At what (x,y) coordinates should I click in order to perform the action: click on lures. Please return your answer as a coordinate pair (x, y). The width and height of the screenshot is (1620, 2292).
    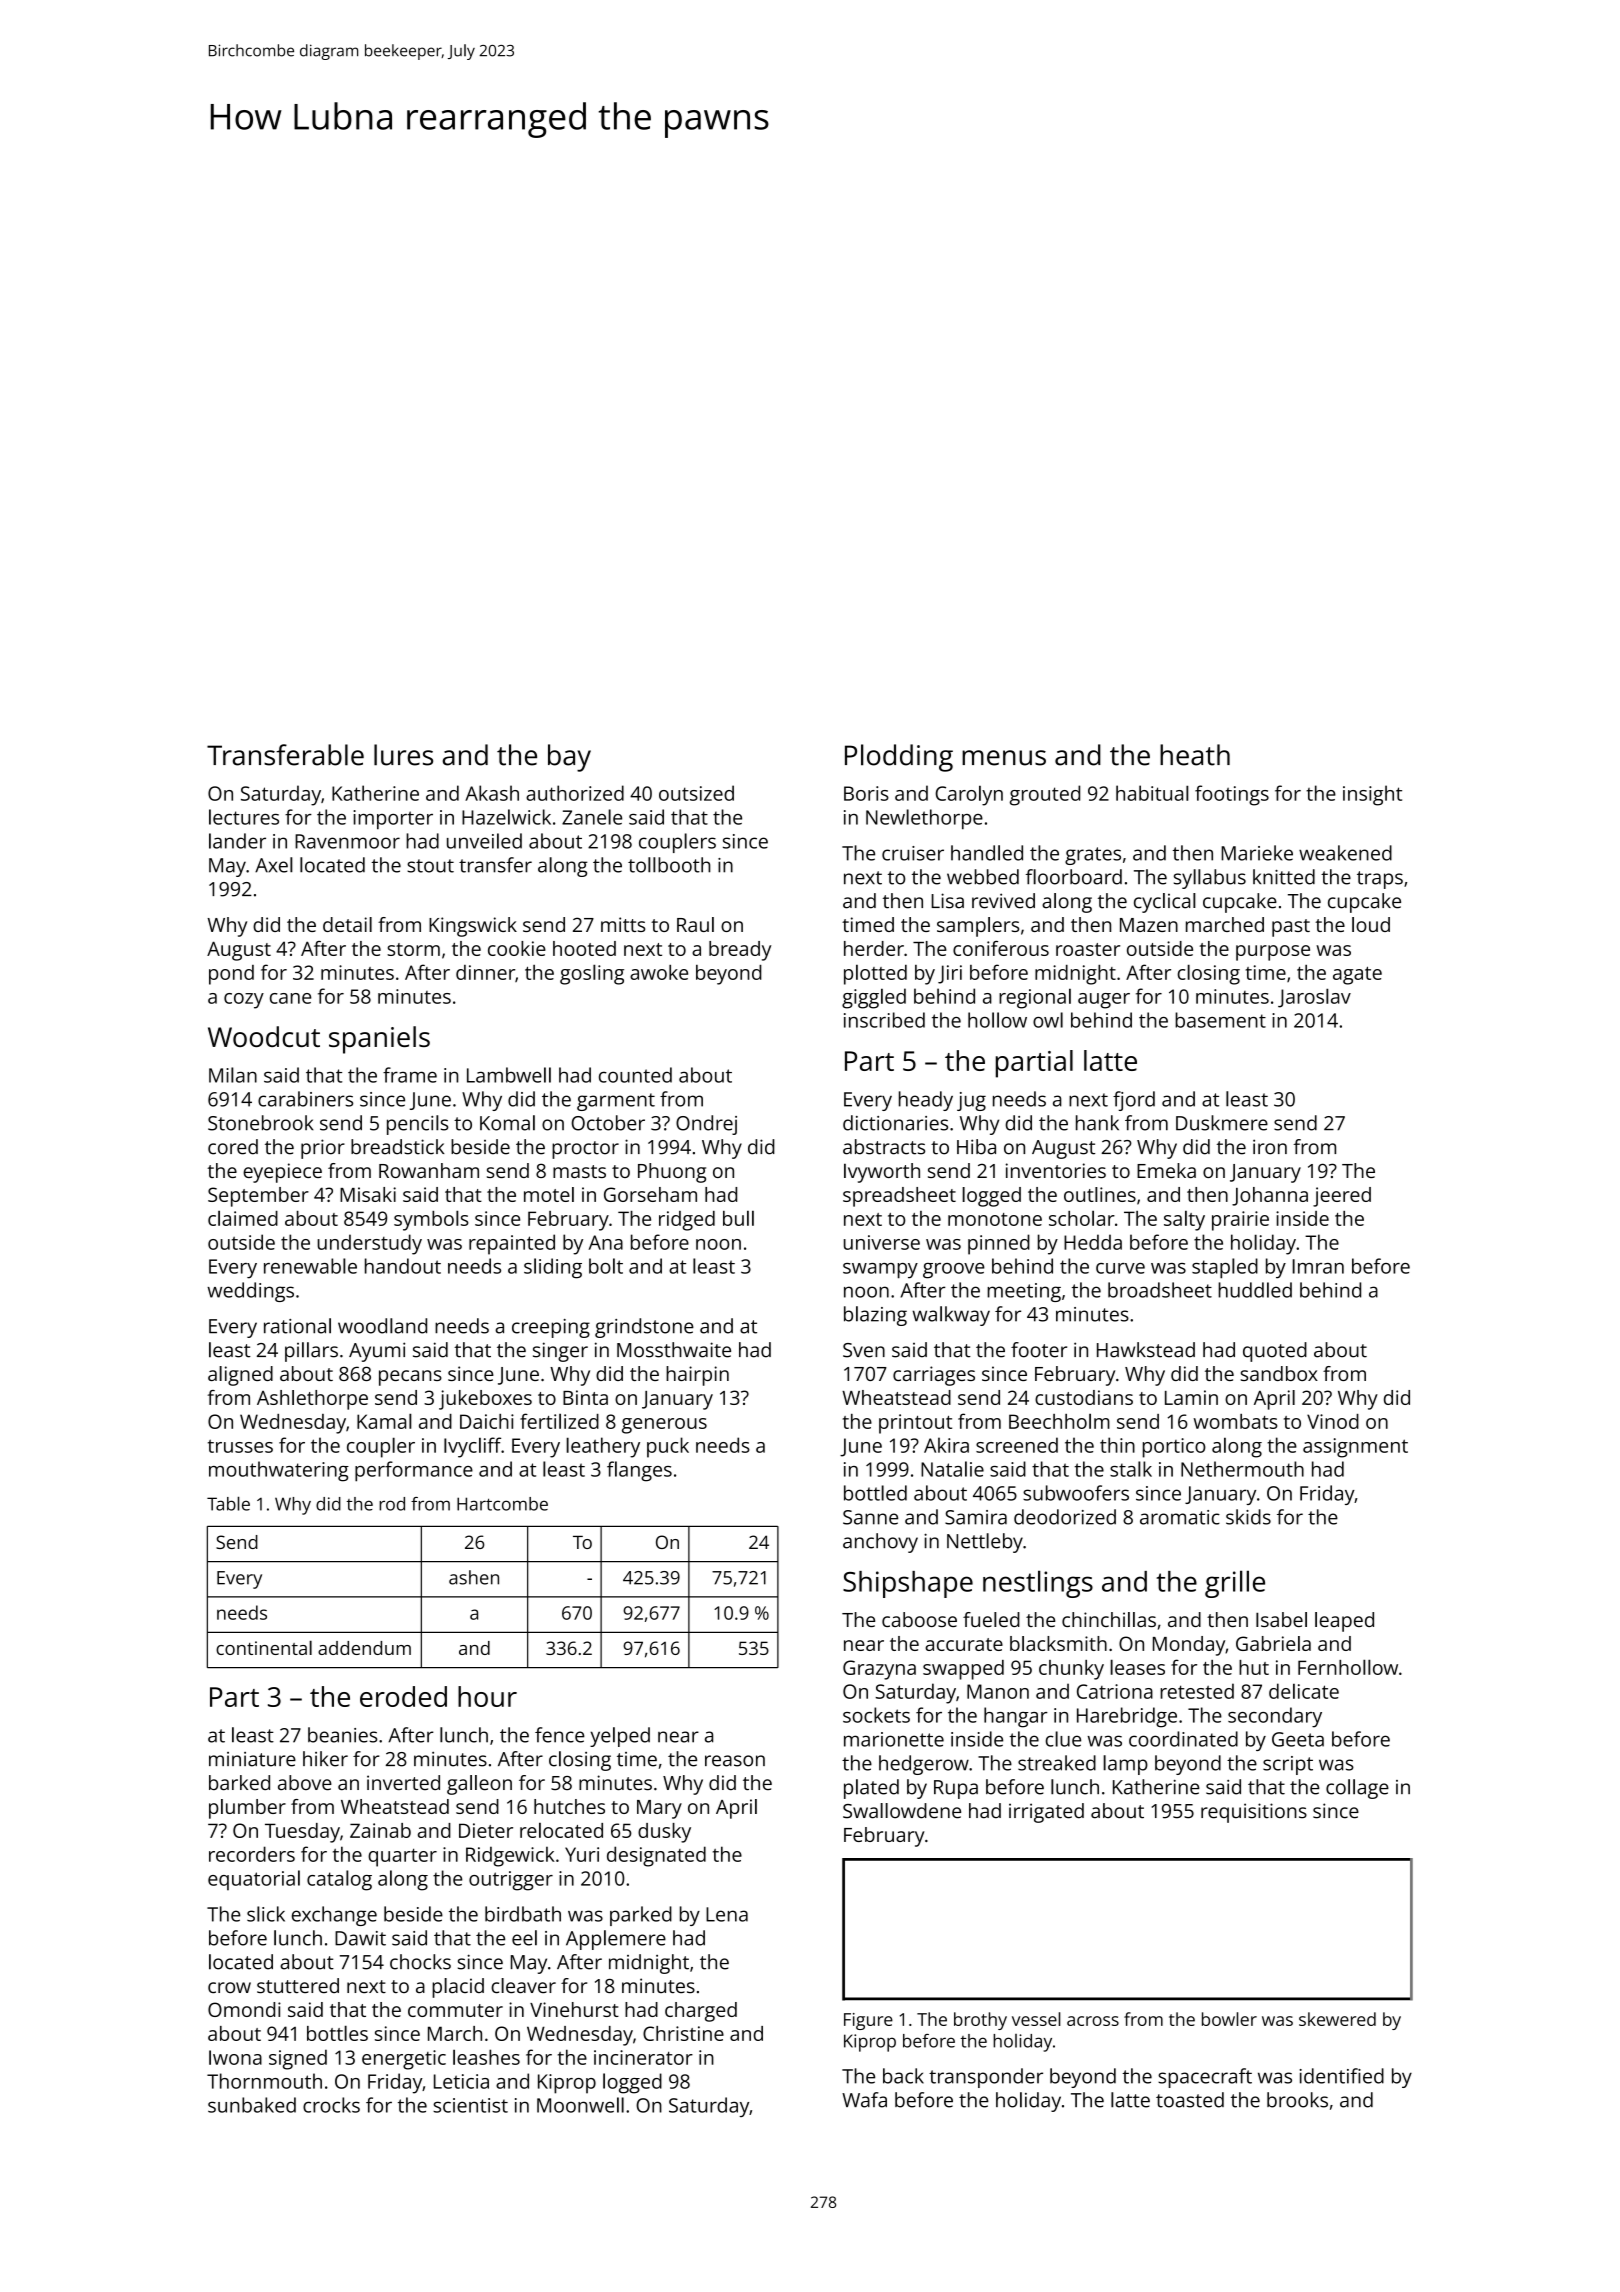
    Looking at the image, I should click on (403, 755).
